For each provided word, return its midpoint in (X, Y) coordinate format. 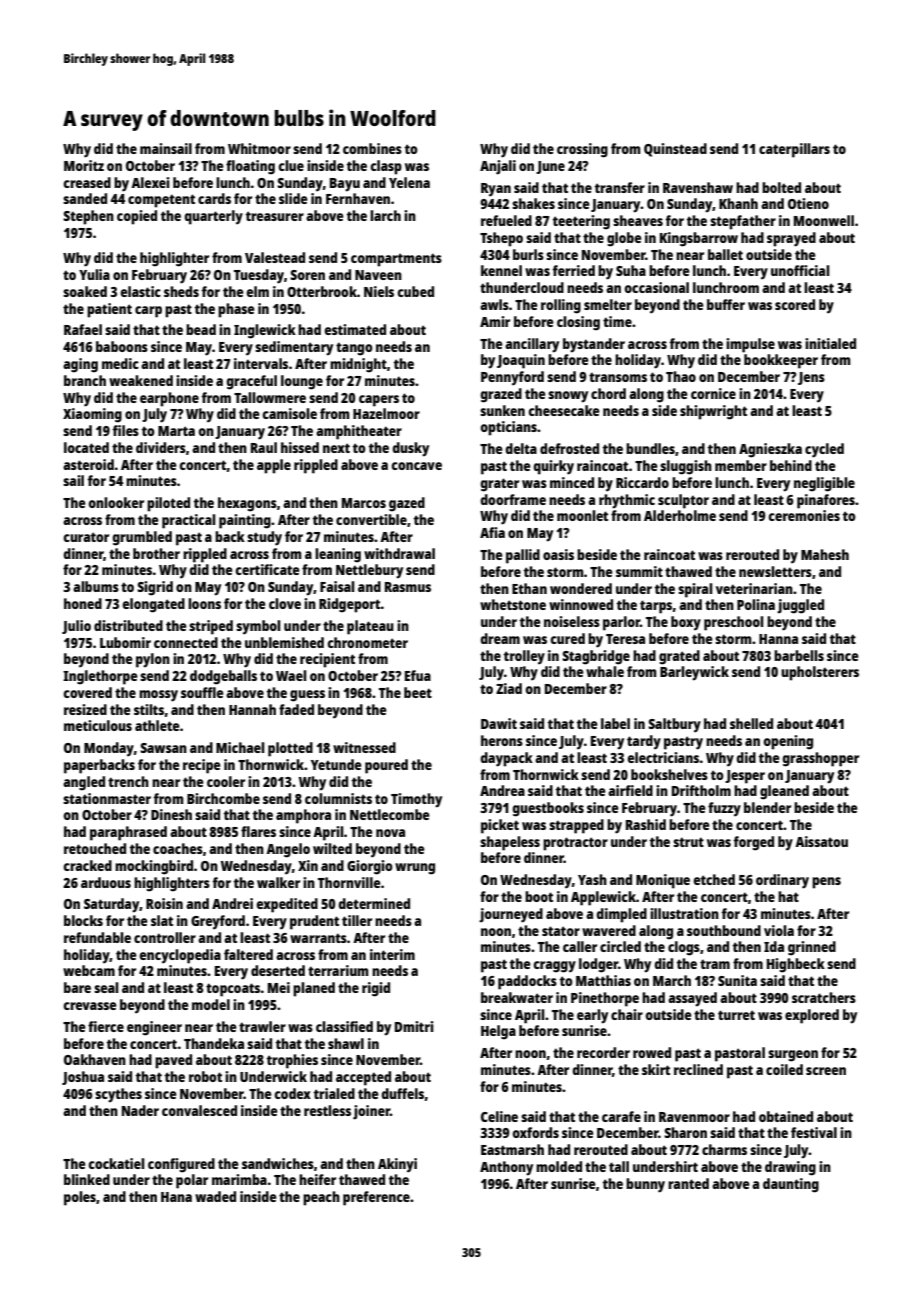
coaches (178, 848)
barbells (799, 655)
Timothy (416, 800)
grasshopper (820, 759)
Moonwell (824, 220)
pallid (523, 556)
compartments (396, 260)
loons (204, 603)
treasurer (275, 216)
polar (192, 1181)
